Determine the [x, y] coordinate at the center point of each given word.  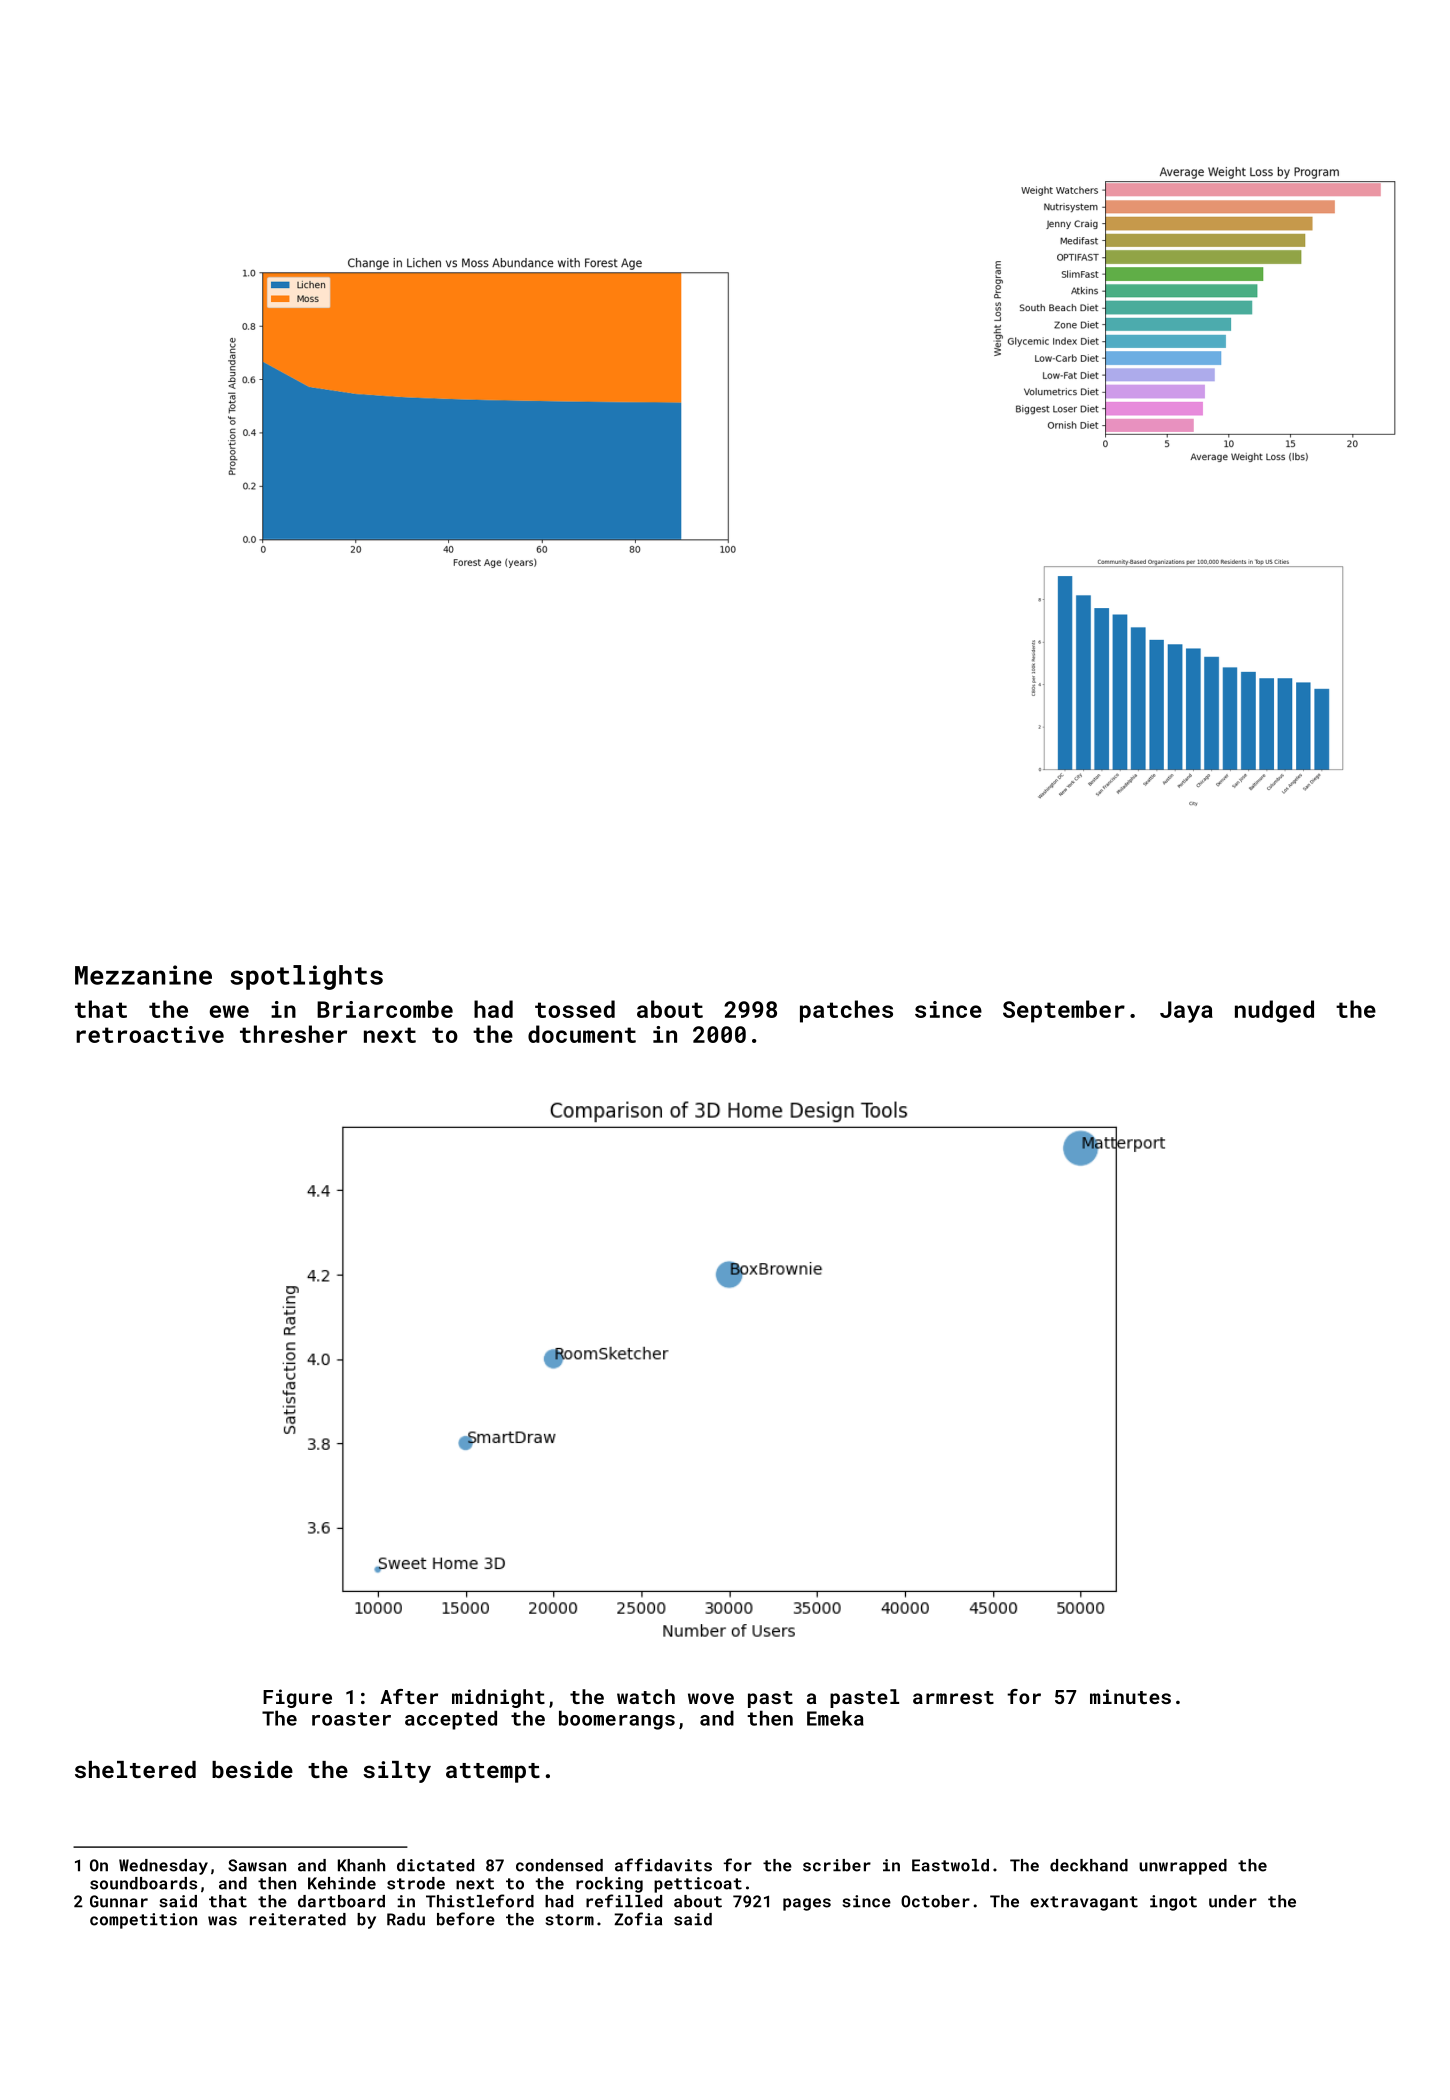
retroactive [150, 1034]
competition [143, 1921]
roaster [351, 1719]
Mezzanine [143, 975]
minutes [1130, 1696]
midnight [498, 1698]
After [409, 1696]
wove [711, 1698]
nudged [1274, 1011]
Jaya [1186, 1012]
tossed [575, 1009]
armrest [953, 1697]
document [582, 1034]
